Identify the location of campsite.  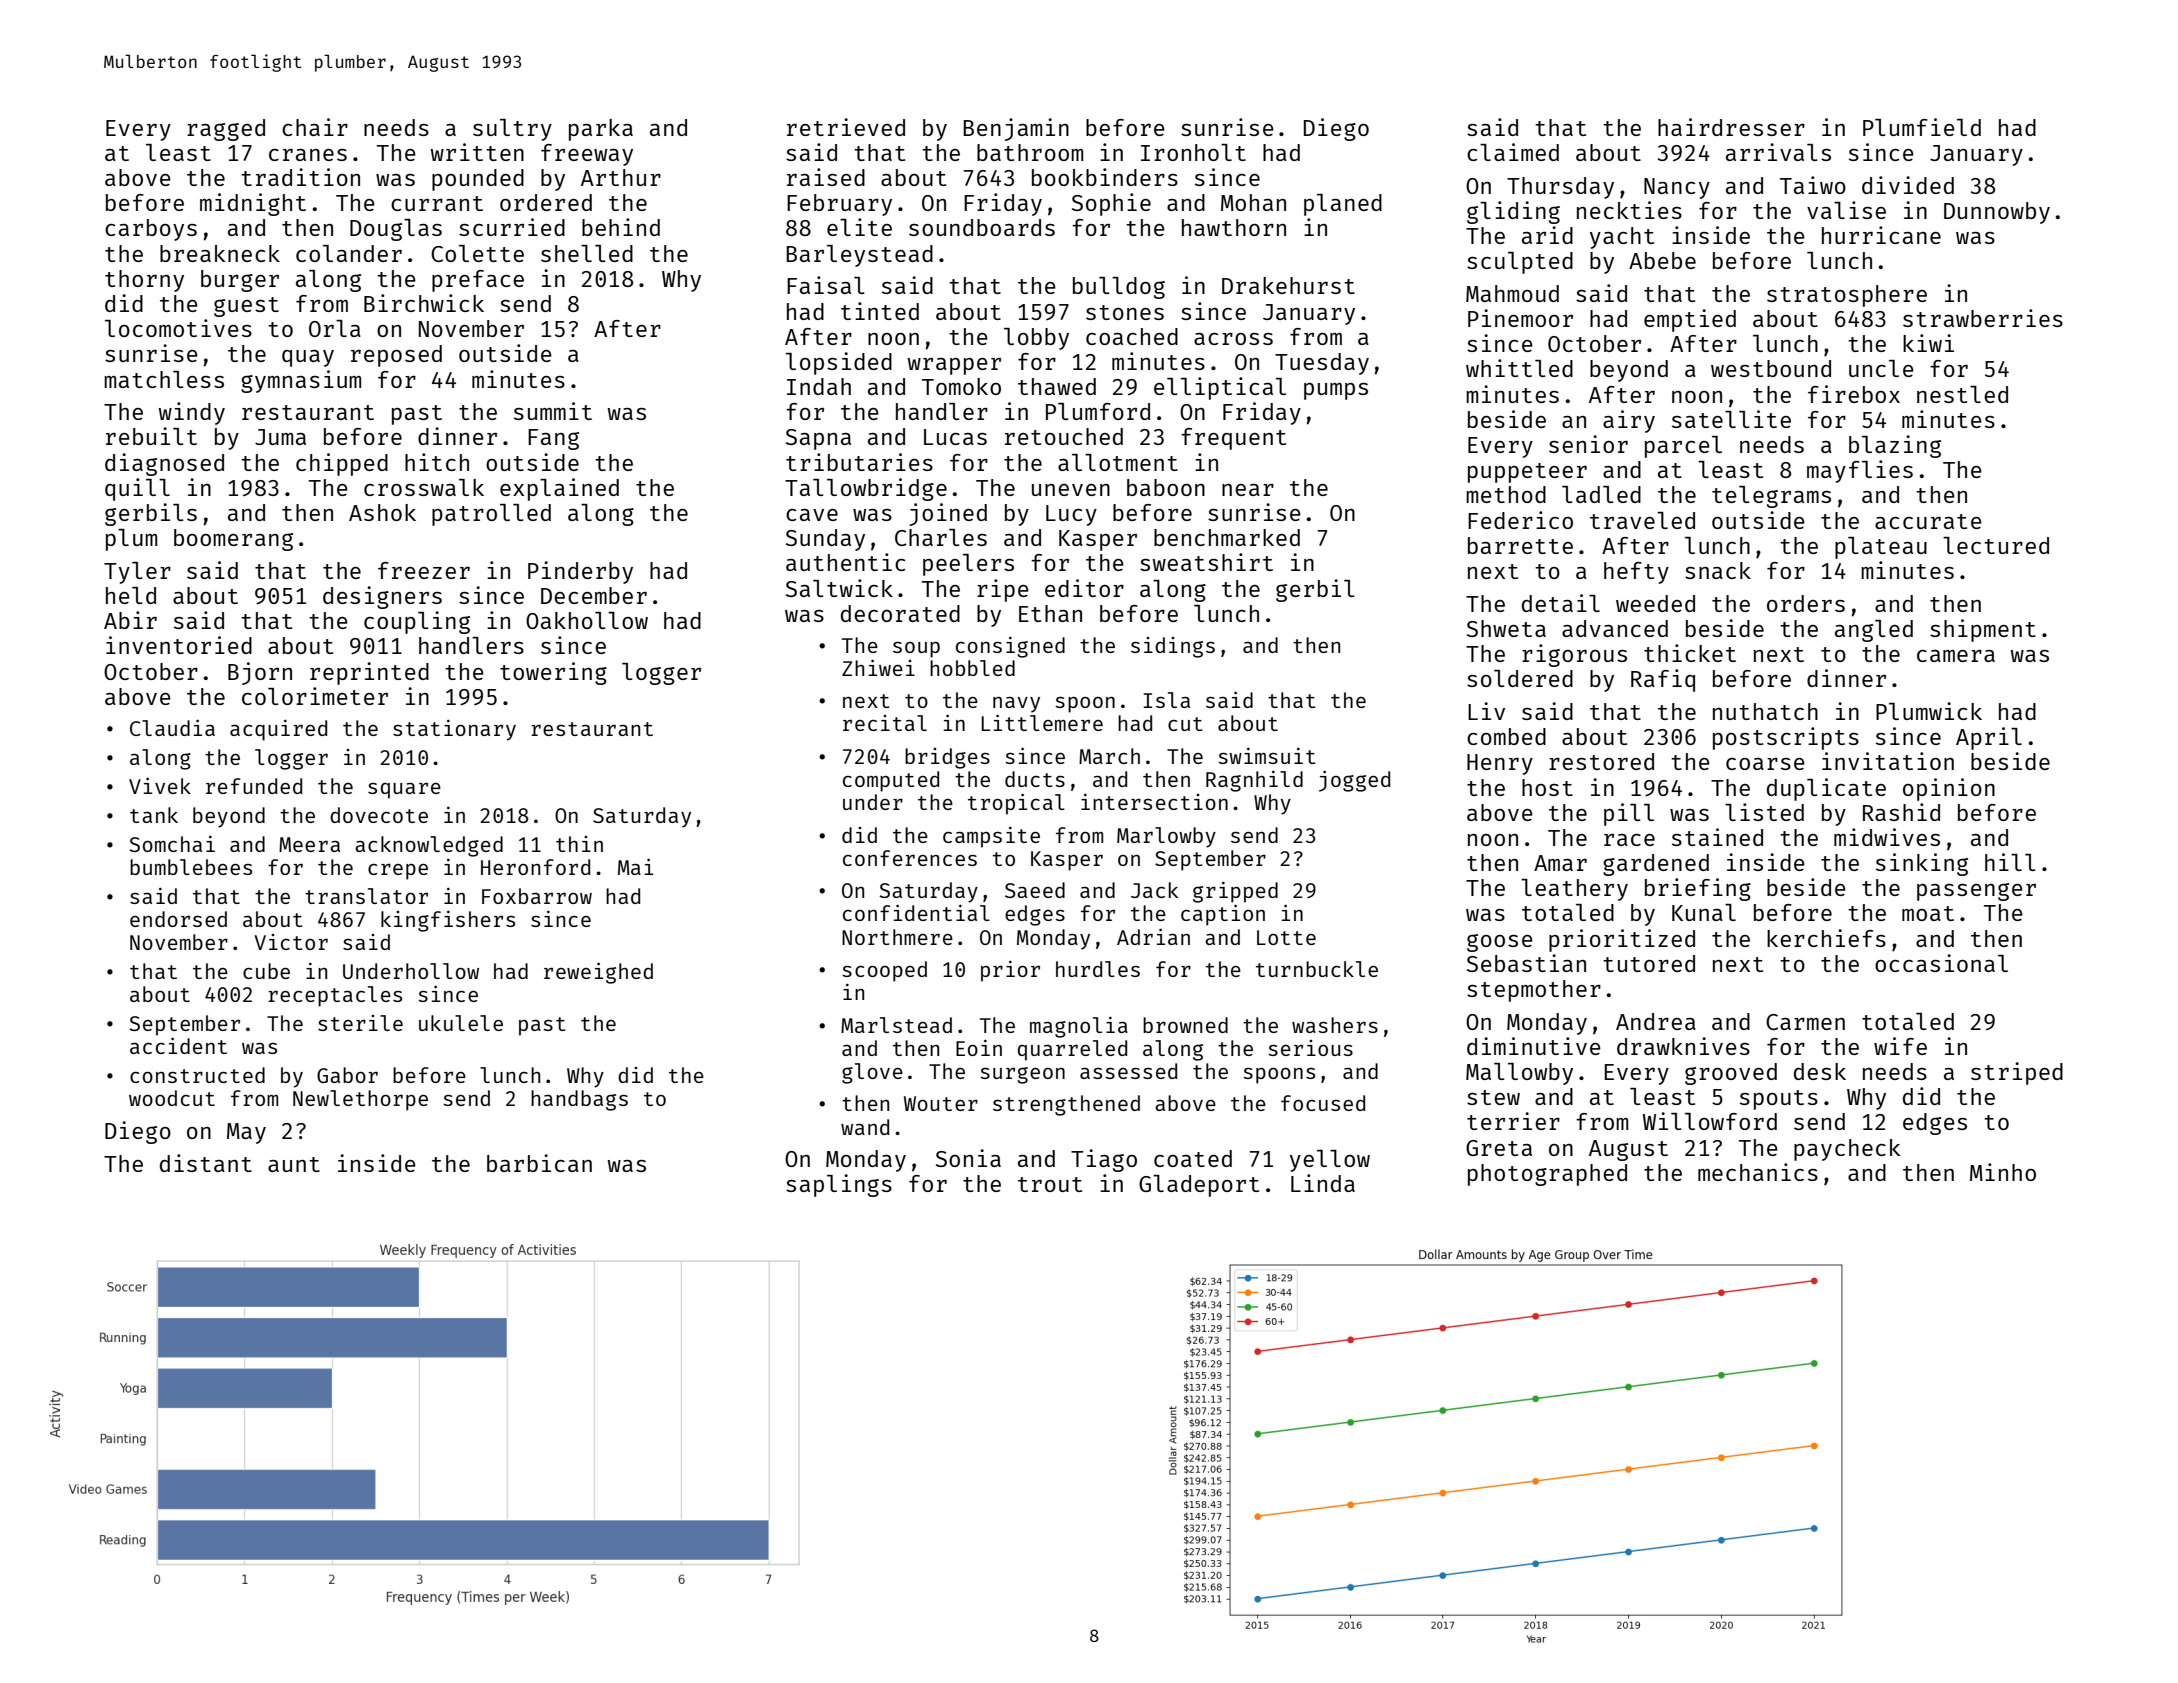
(991, 837).
